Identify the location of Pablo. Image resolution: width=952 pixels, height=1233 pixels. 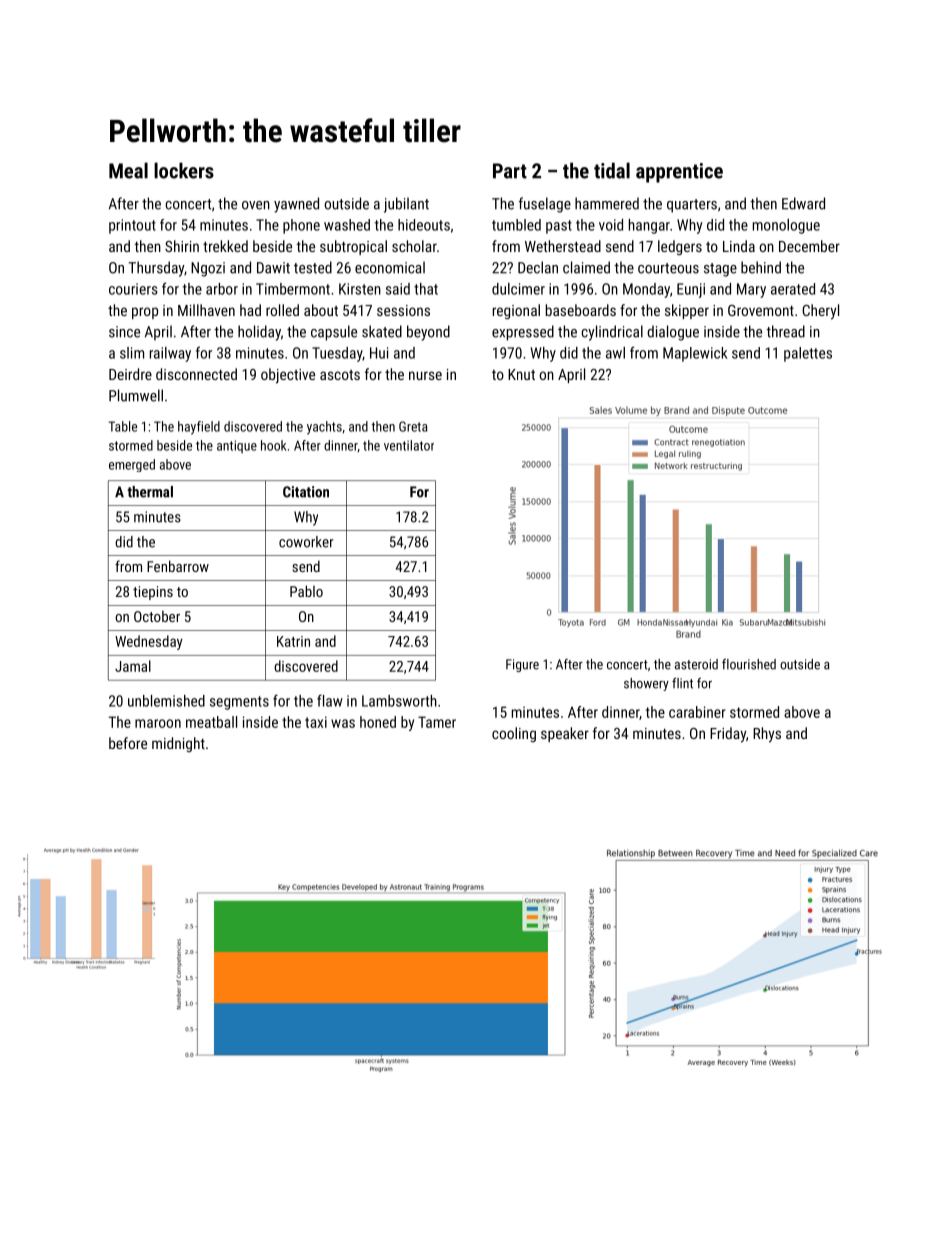
(306, 591).
